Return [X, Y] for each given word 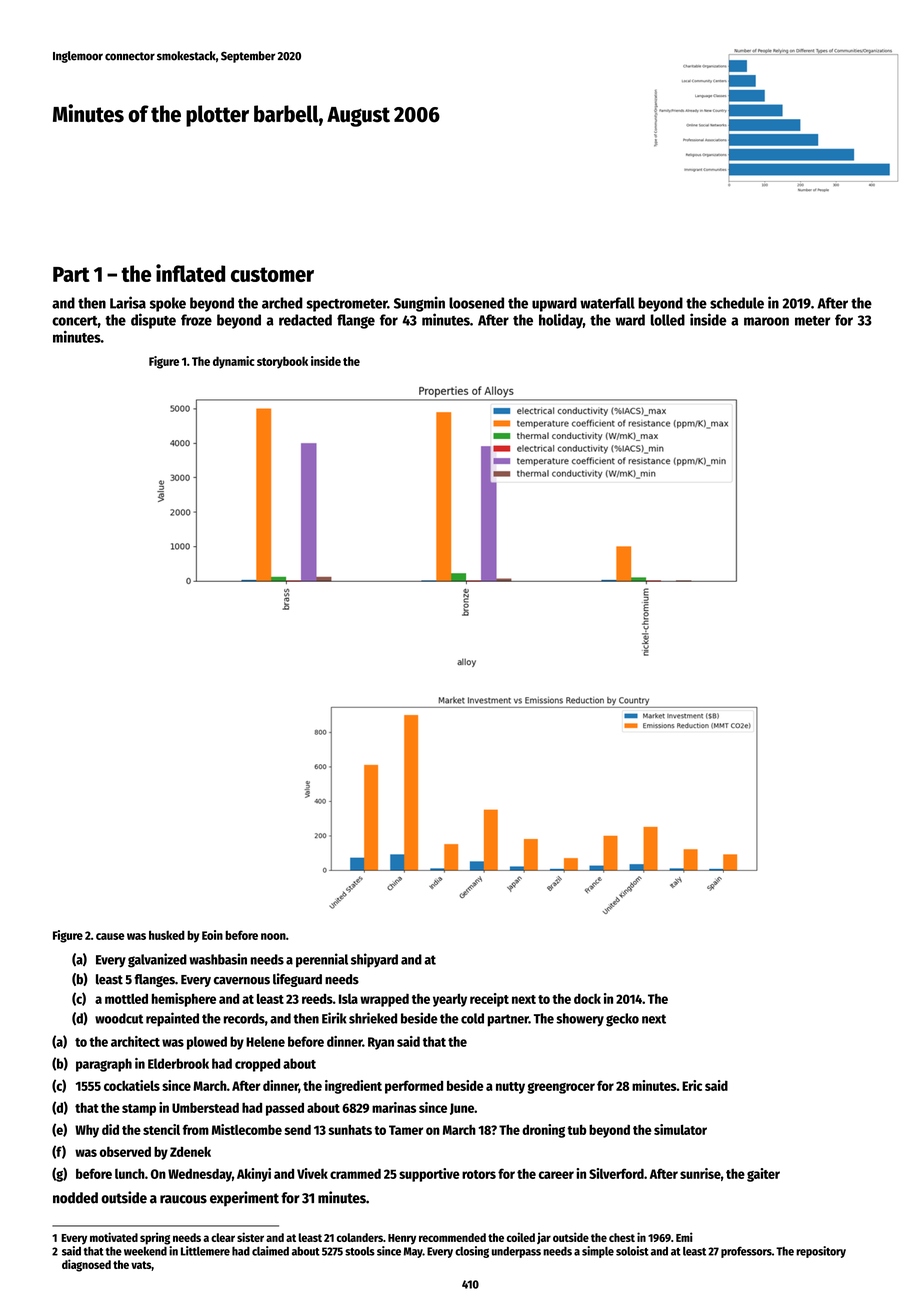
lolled [668, 320]
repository [821, 1252]
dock [587, 999]
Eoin [212, 935]
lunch [130, 1173]
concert [75, 321]
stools [360, 1251]
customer [272, 274]
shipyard [374, 960]
